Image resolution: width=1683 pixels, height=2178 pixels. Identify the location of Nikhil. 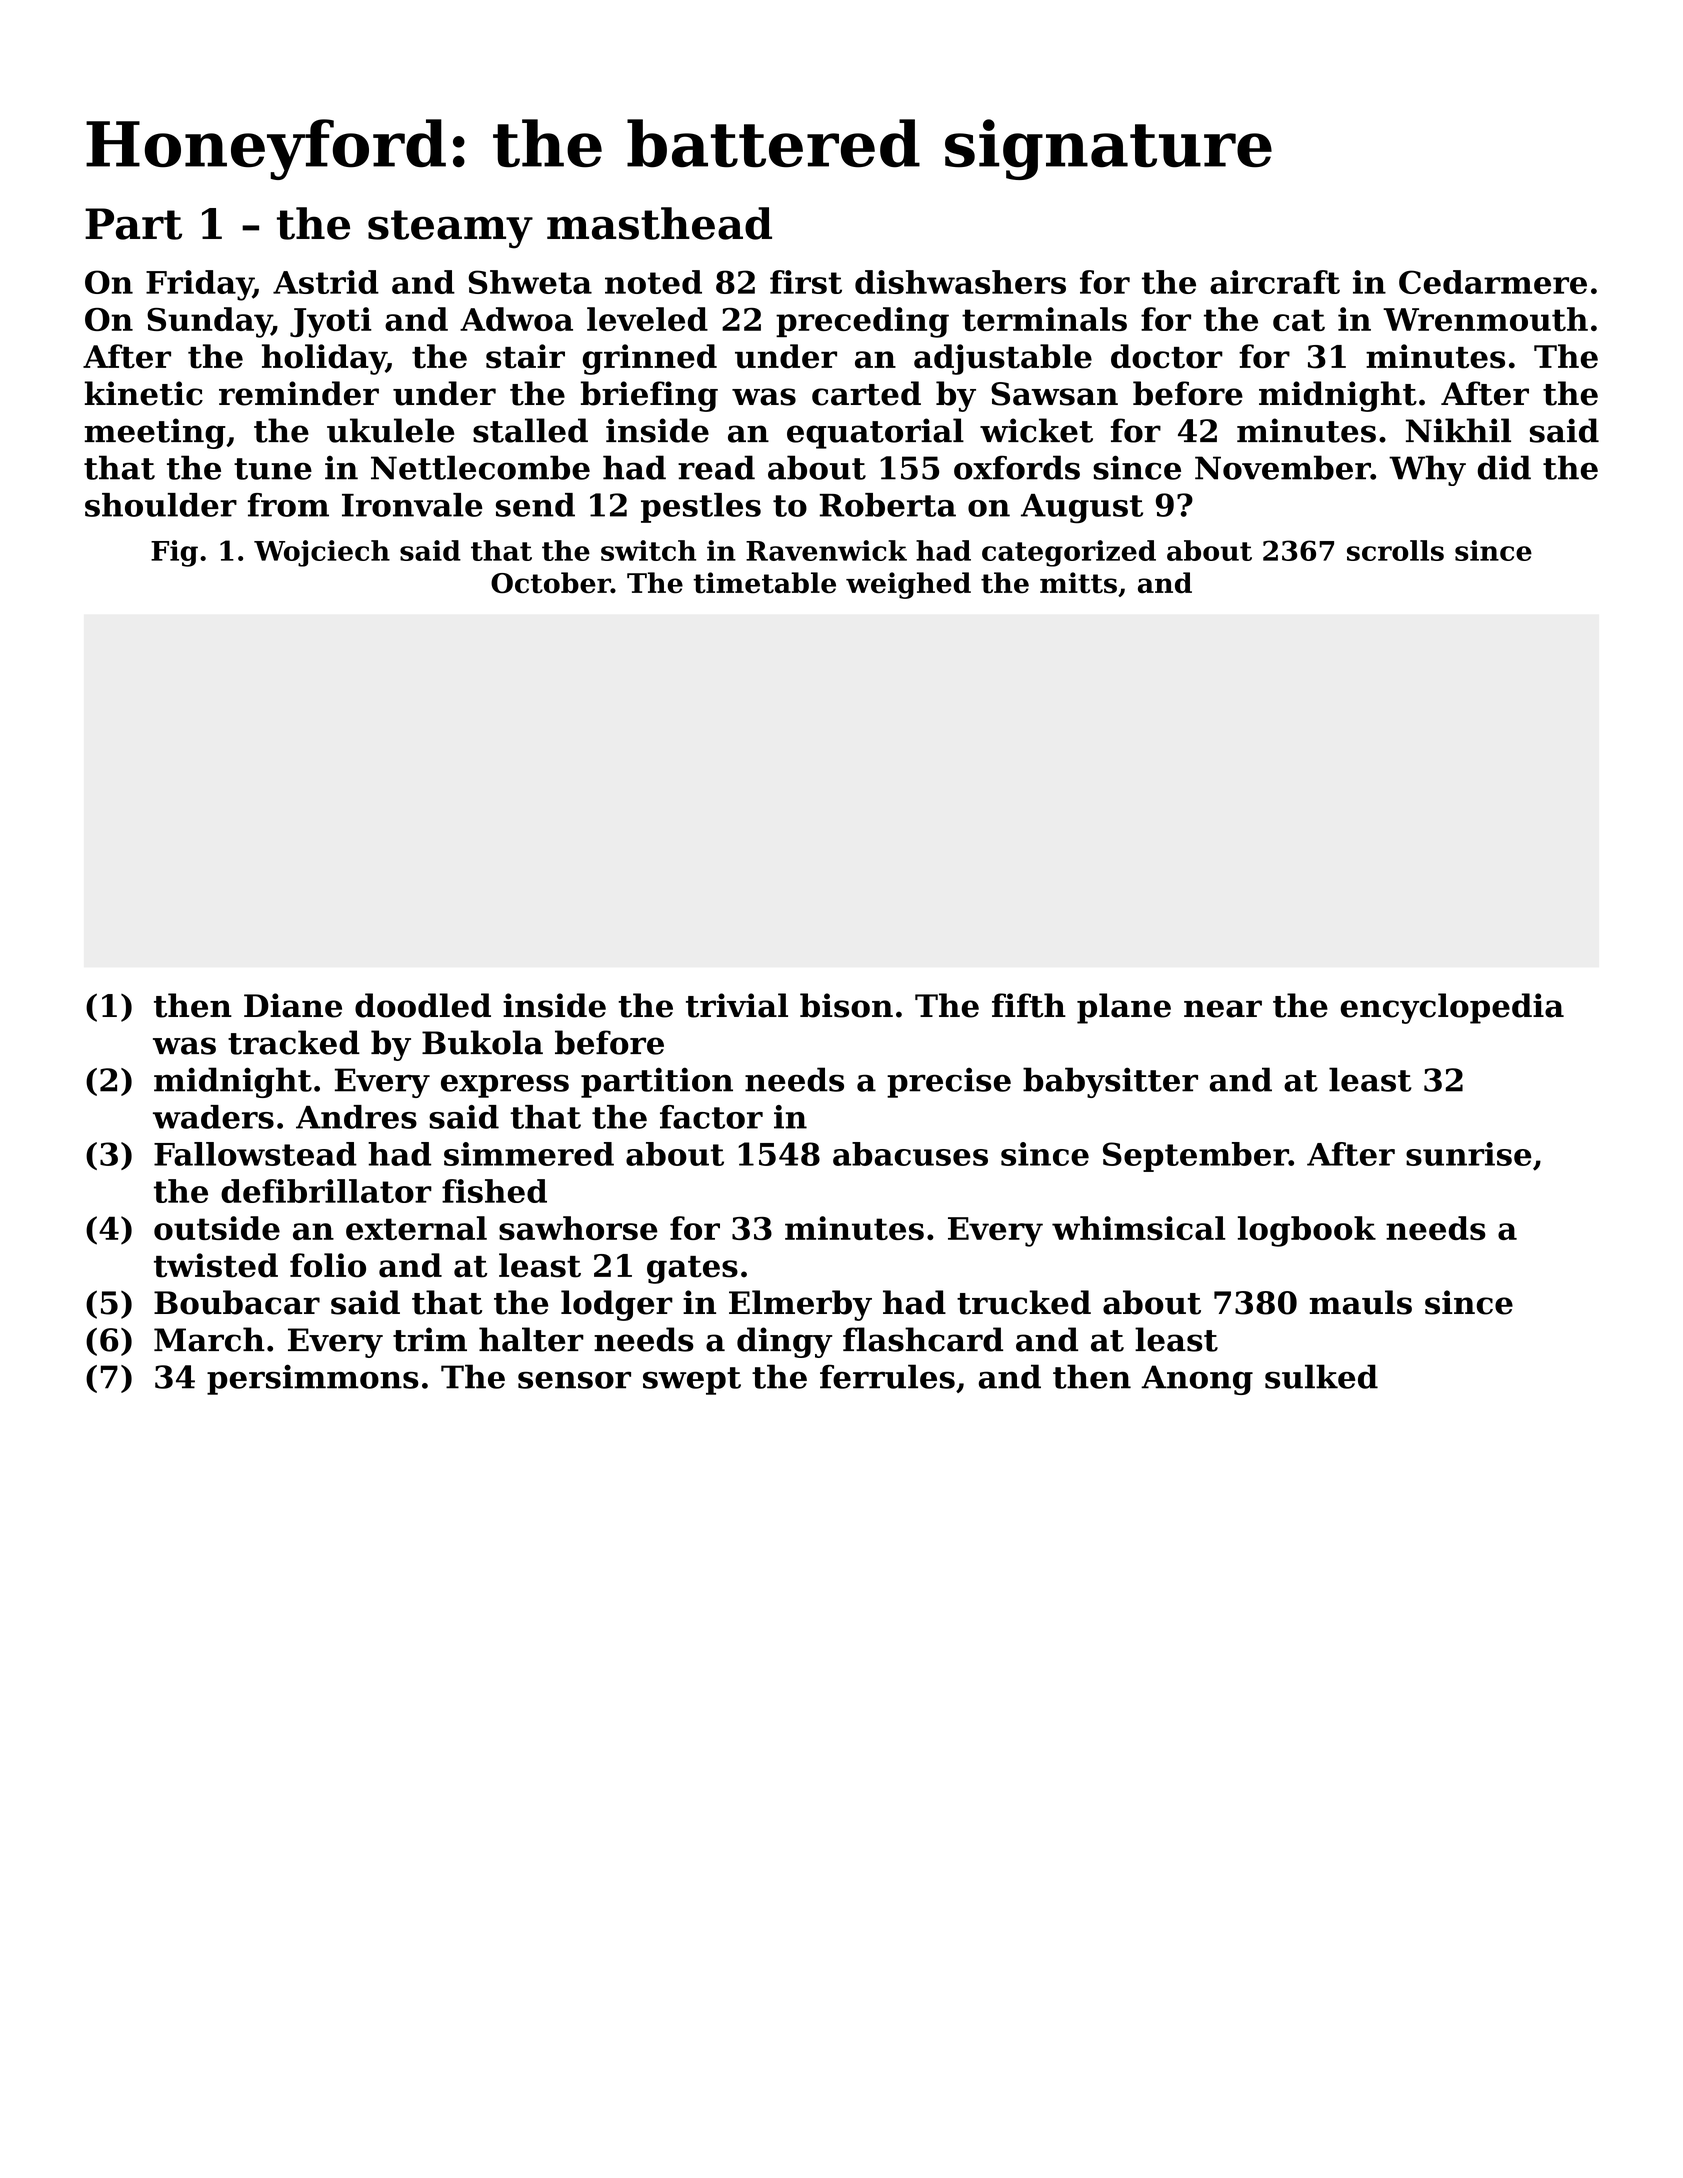
(1458, 430).
